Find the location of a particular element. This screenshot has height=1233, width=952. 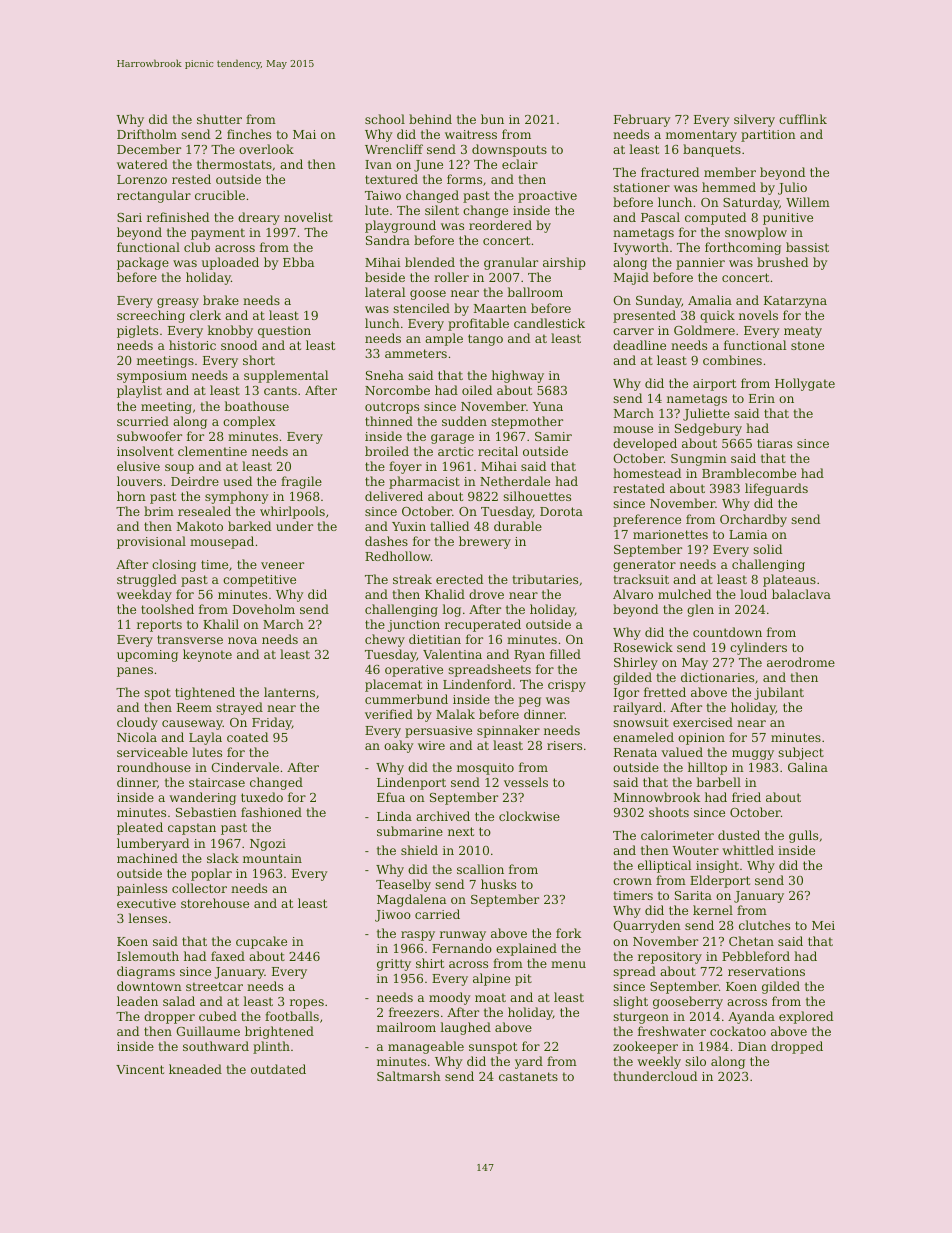

poplar is located at coordinates (211, 874).
